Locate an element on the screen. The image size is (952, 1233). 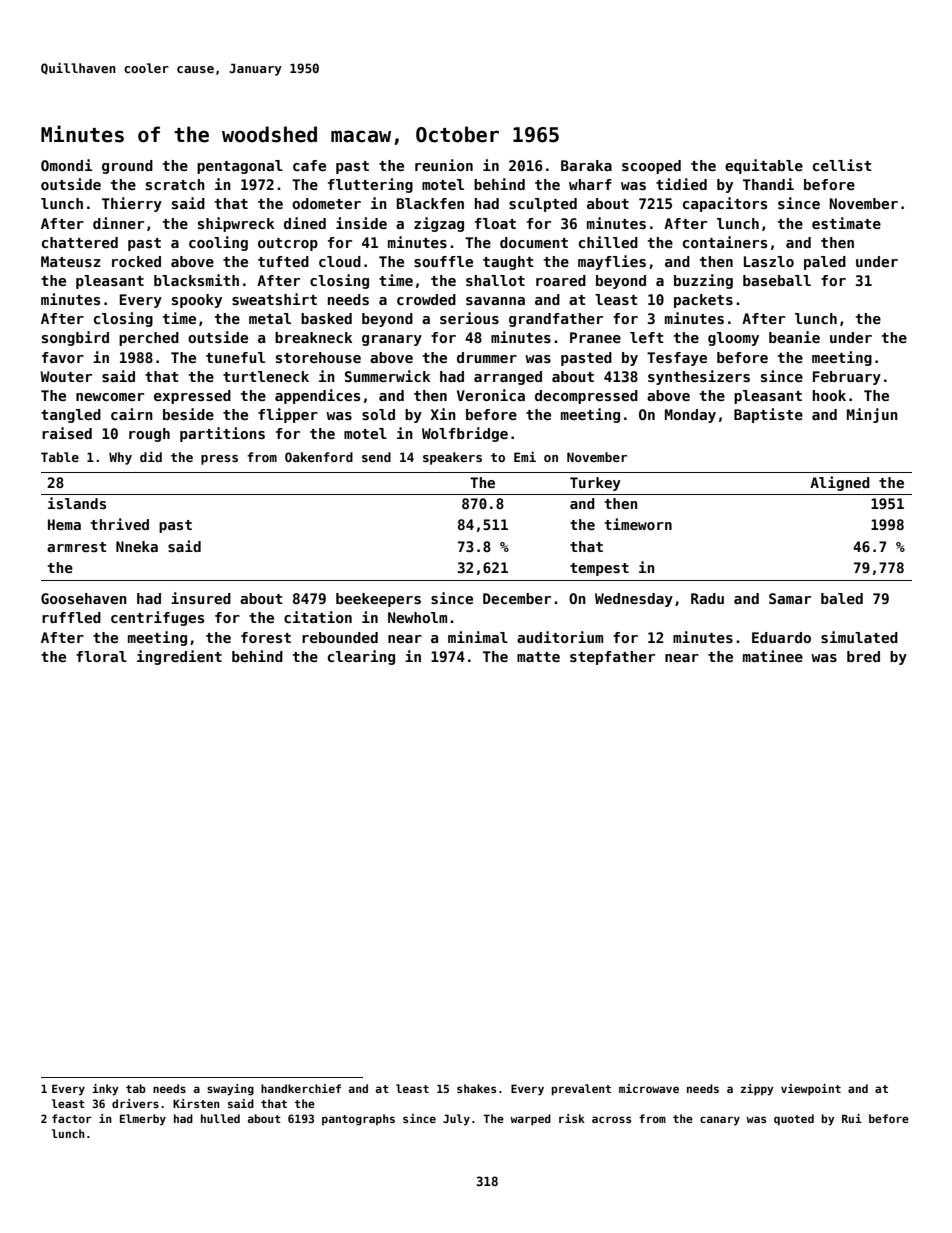
packets is located at coordinates (703, 301).
